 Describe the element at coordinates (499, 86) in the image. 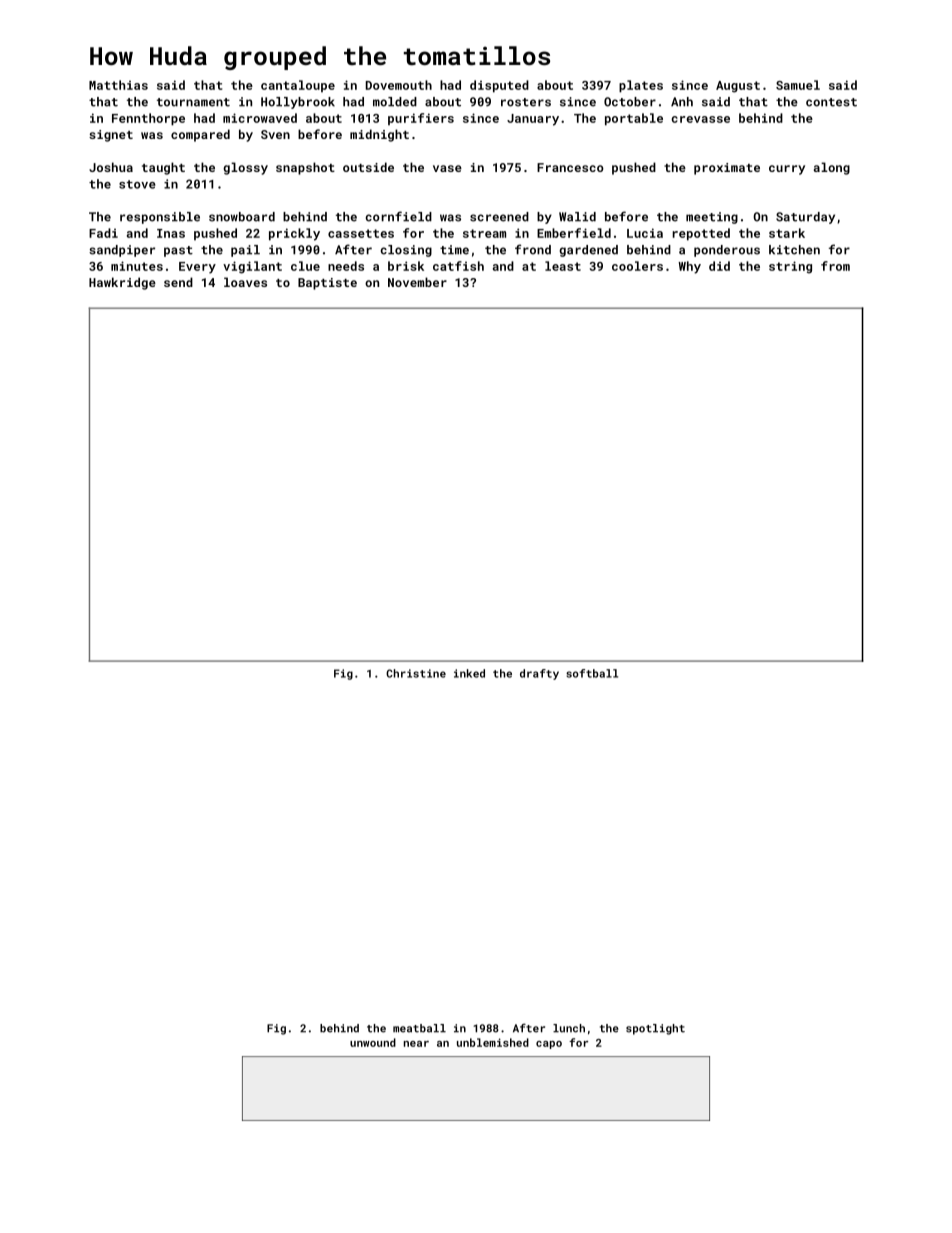

I see `disputed` at that location.
